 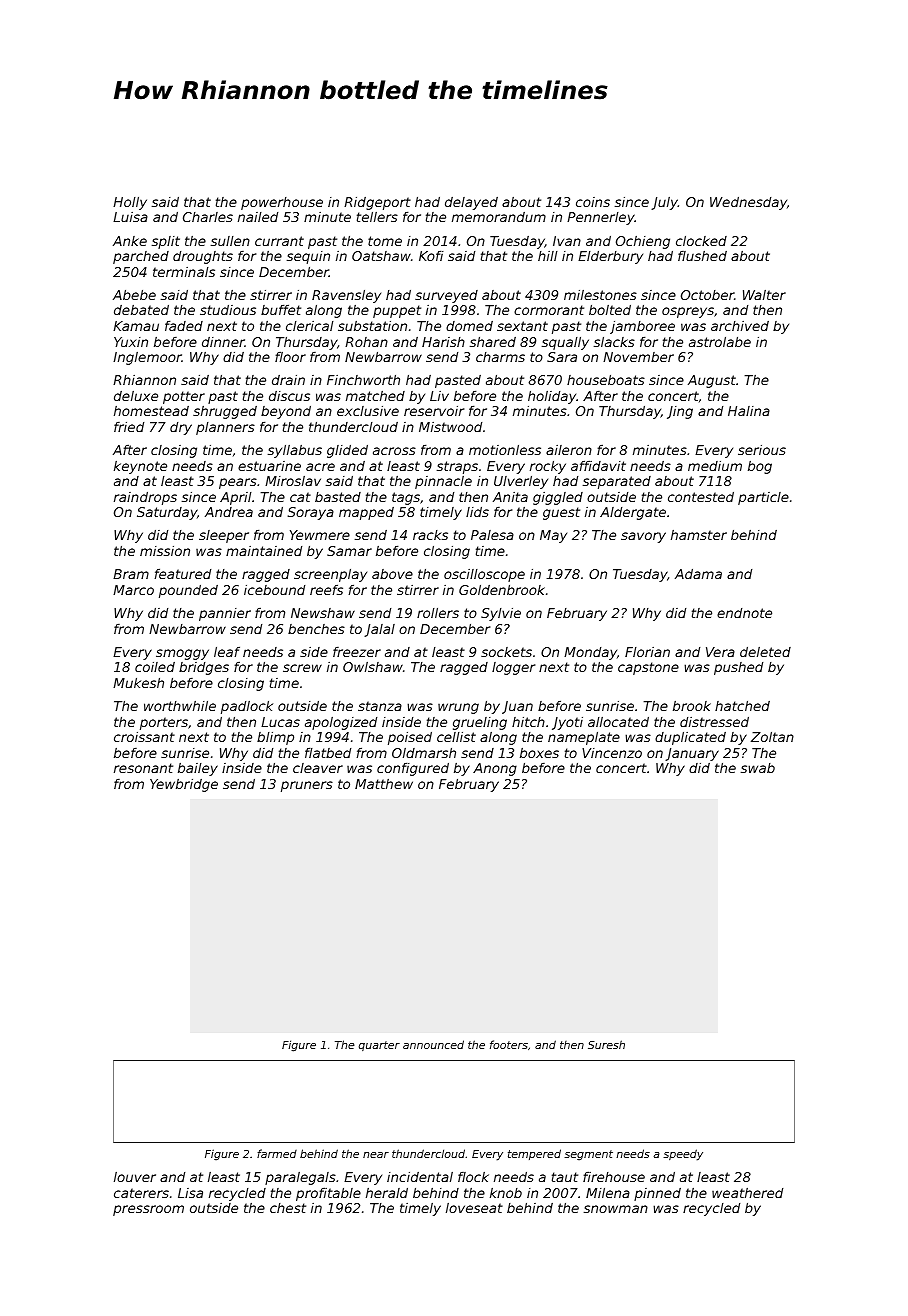 I want to click on firehouse, so click(x=614, y=1177).
